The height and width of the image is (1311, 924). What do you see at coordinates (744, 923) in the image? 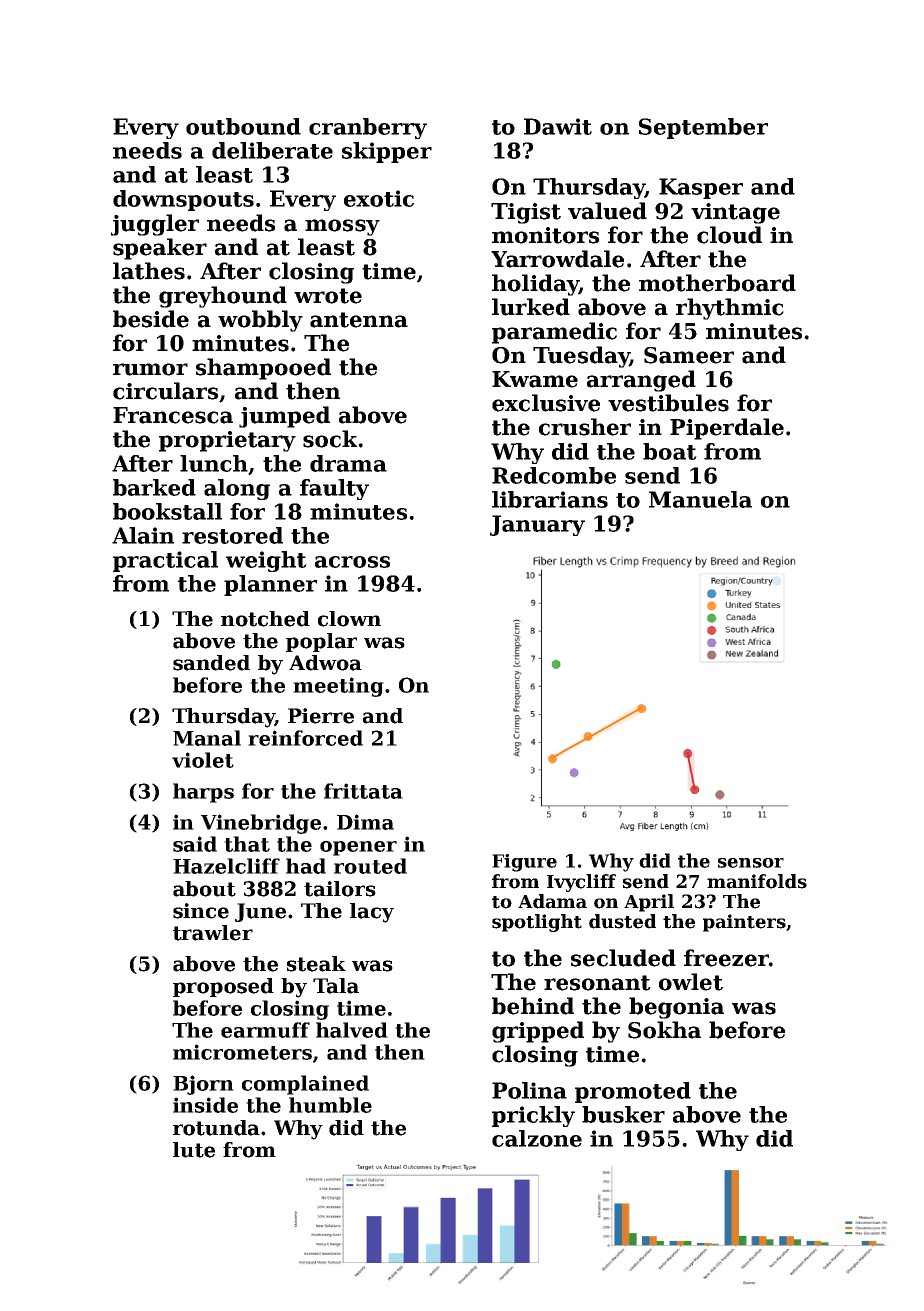
I see `painters` at bounding box center [744, 923].
